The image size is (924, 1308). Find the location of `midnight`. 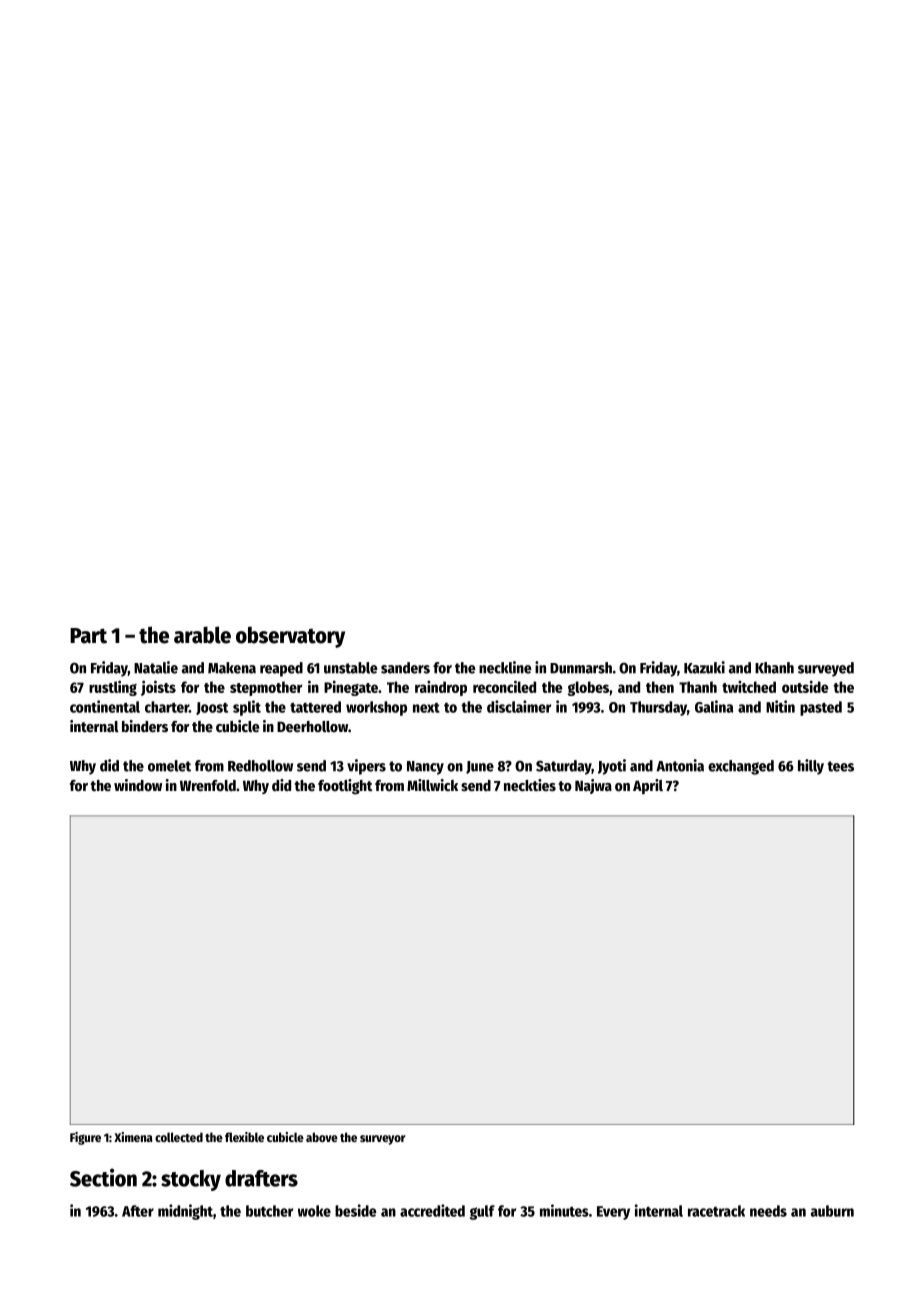

midnight is located at coordinates (185, 1212).
